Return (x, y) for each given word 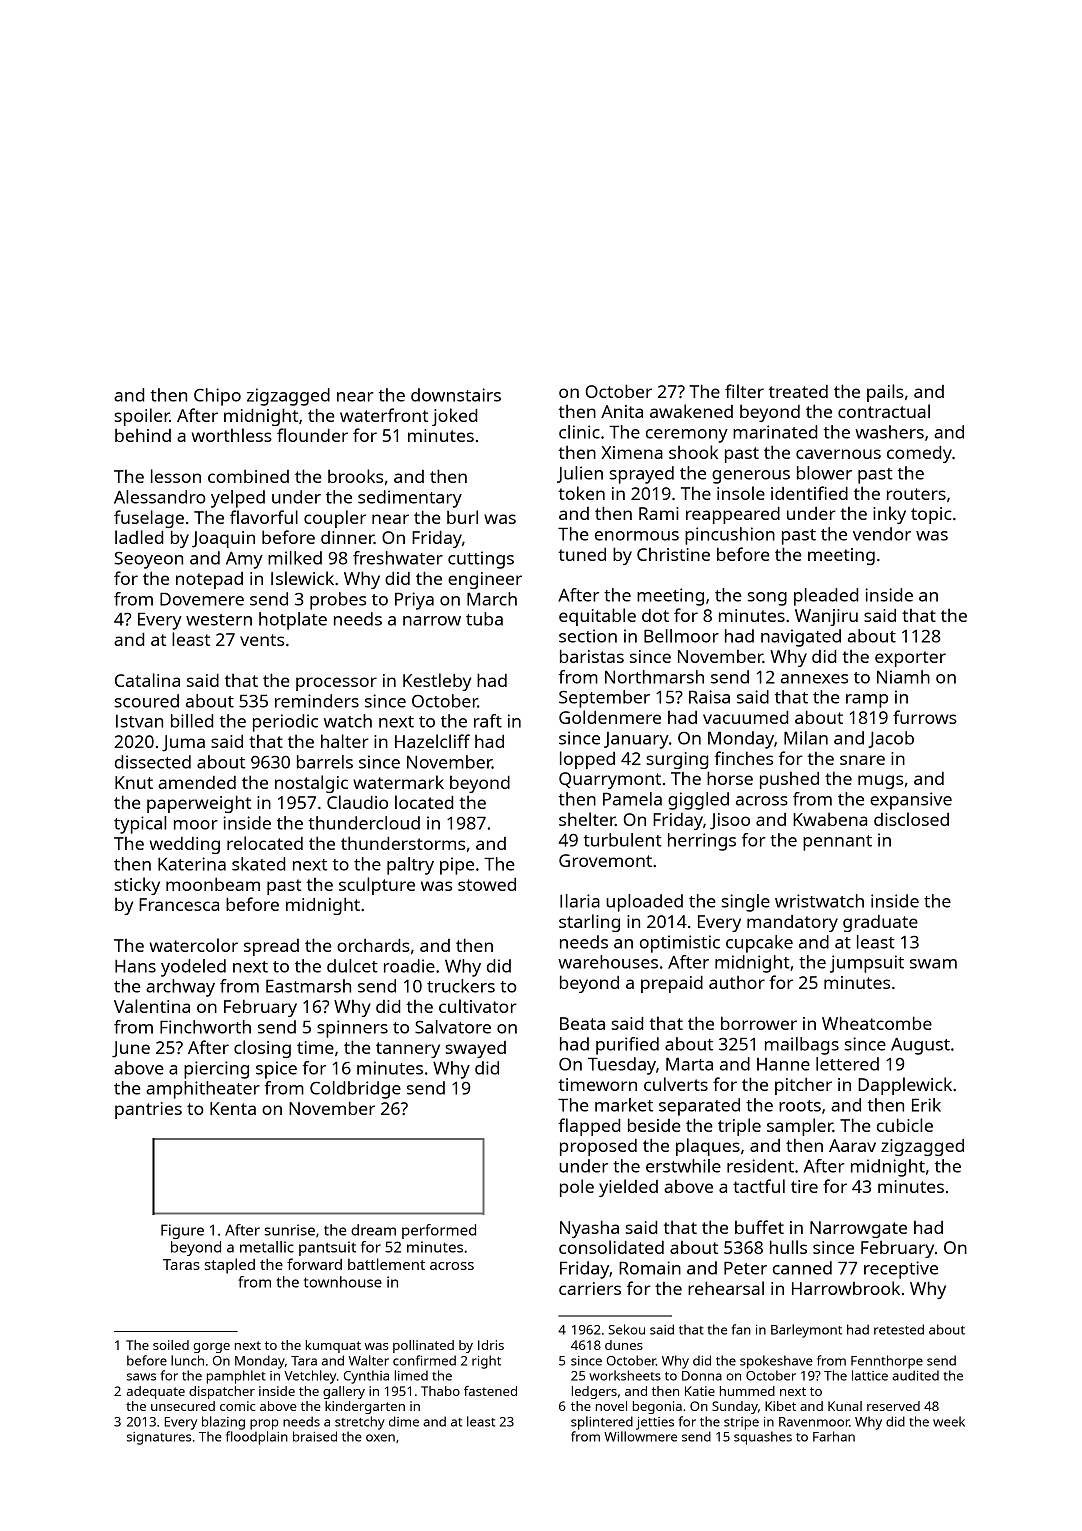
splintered (602, 1423)
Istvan (139, 721)
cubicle (905, 1125)
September (604, 699)
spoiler (142, 417)
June (131, 1049)
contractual (884, 411)
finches (743, 758)
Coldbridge (355, 1090)
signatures (159, 1438)
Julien (580, 474)
